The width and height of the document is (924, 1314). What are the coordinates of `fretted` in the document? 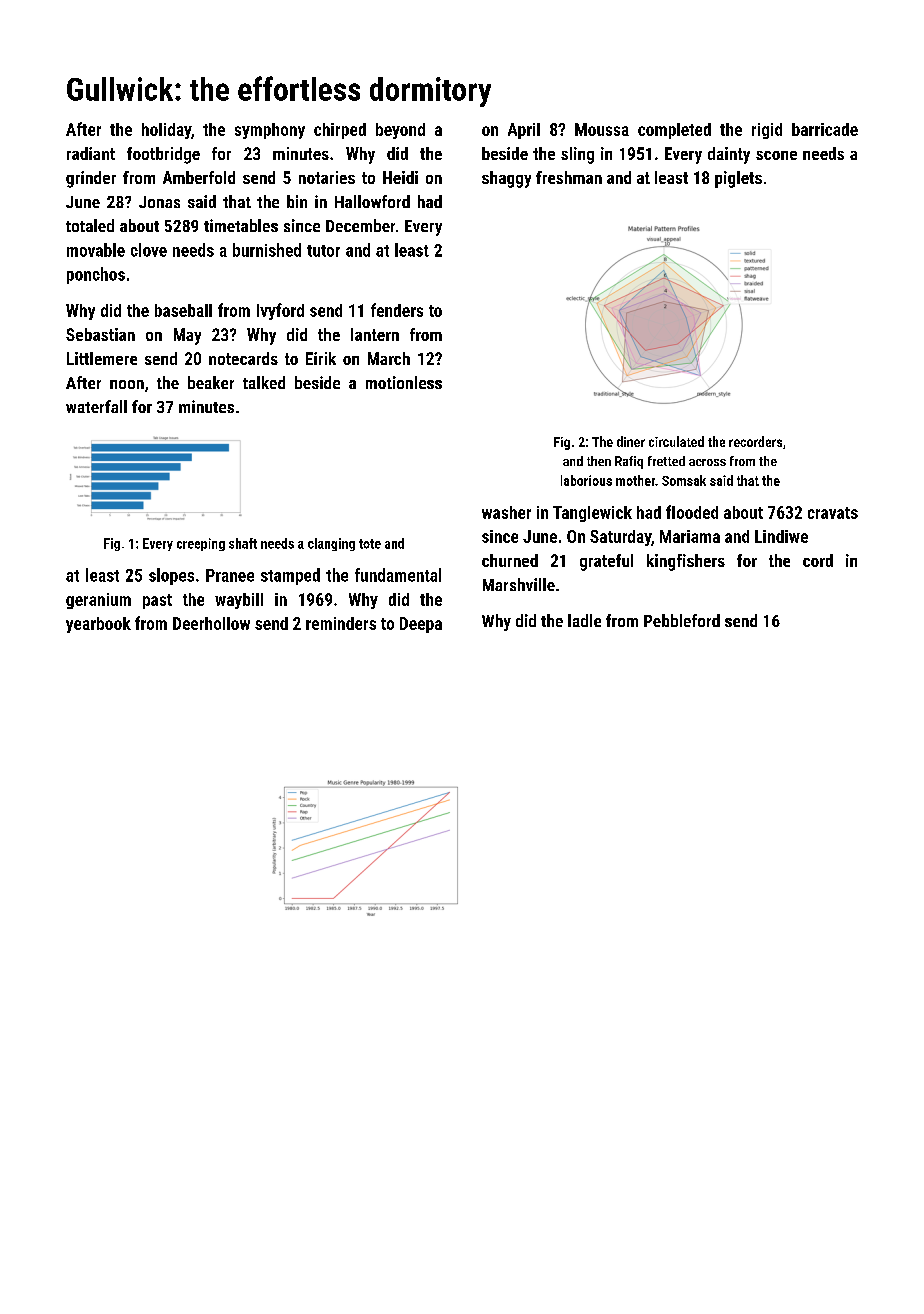 It's located at (666, 461).
